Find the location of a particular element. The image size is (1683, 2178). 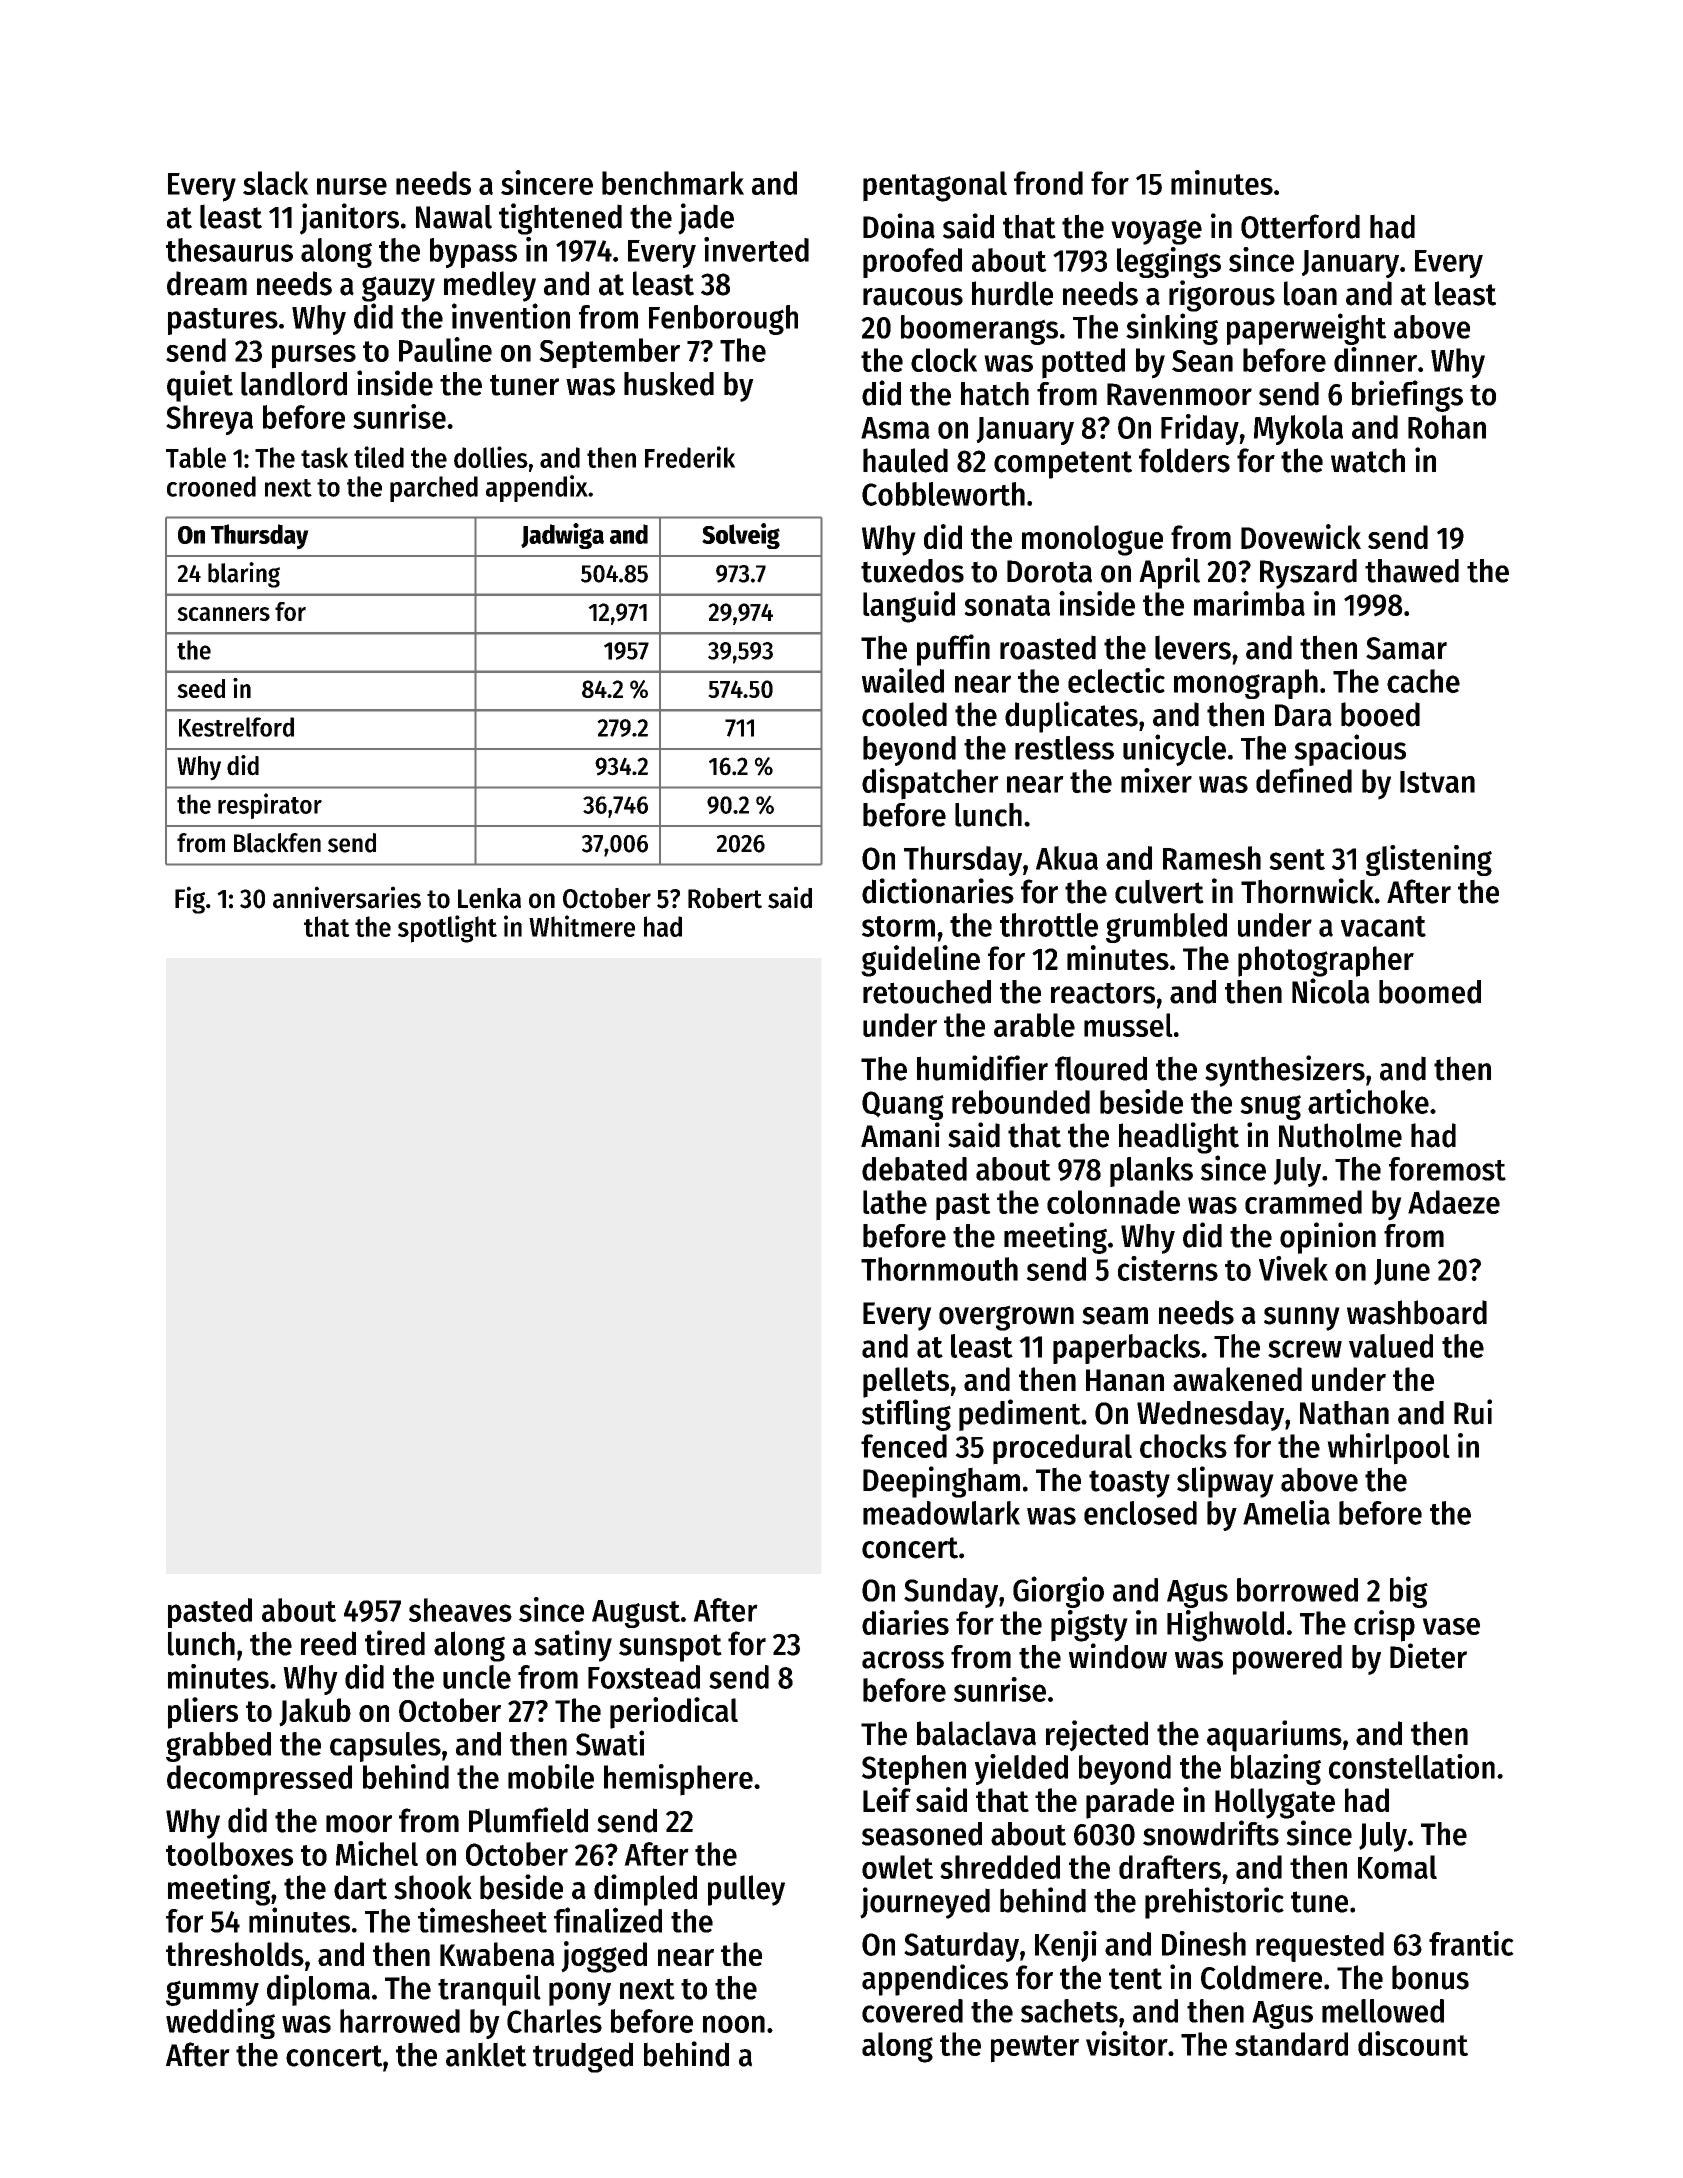

crammed is located at coordinates (1303, 1202).
